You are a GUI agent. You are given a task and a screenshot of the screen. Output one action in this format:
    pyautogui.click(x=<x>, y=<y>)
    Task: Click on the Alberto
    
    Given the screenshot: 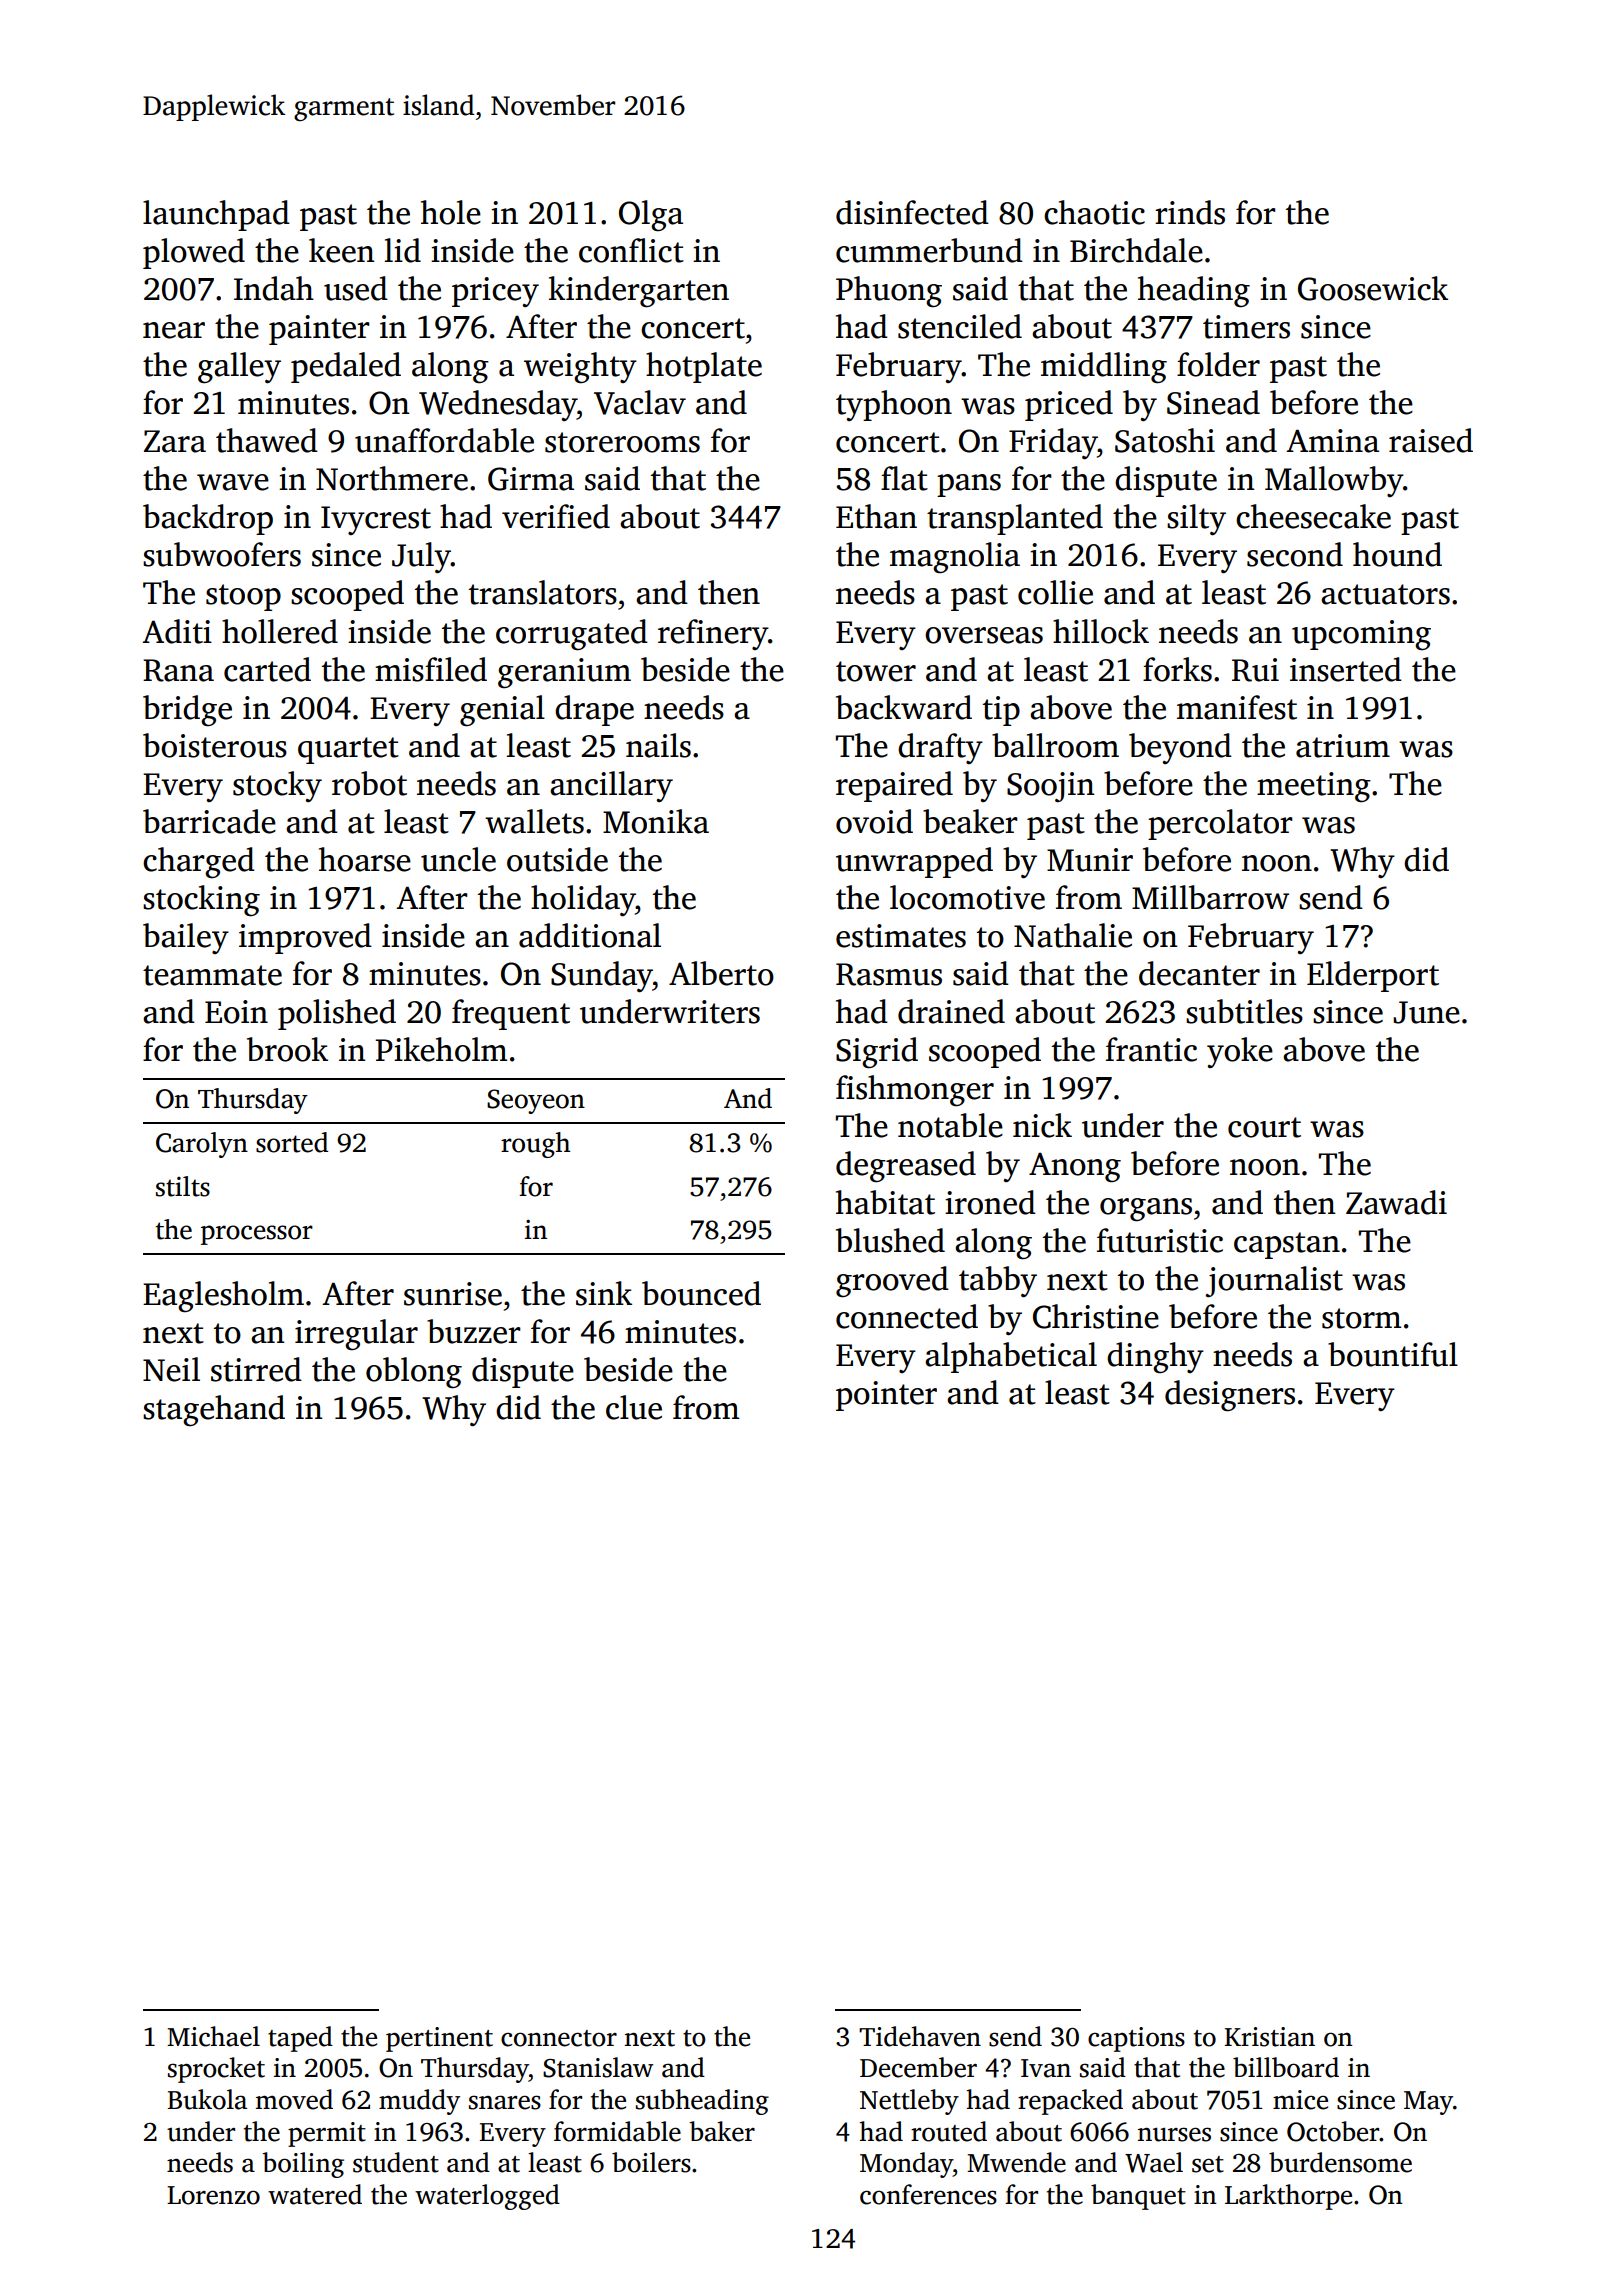 What is the action you would take?
    pyautogui.click(x=721, y=973)
